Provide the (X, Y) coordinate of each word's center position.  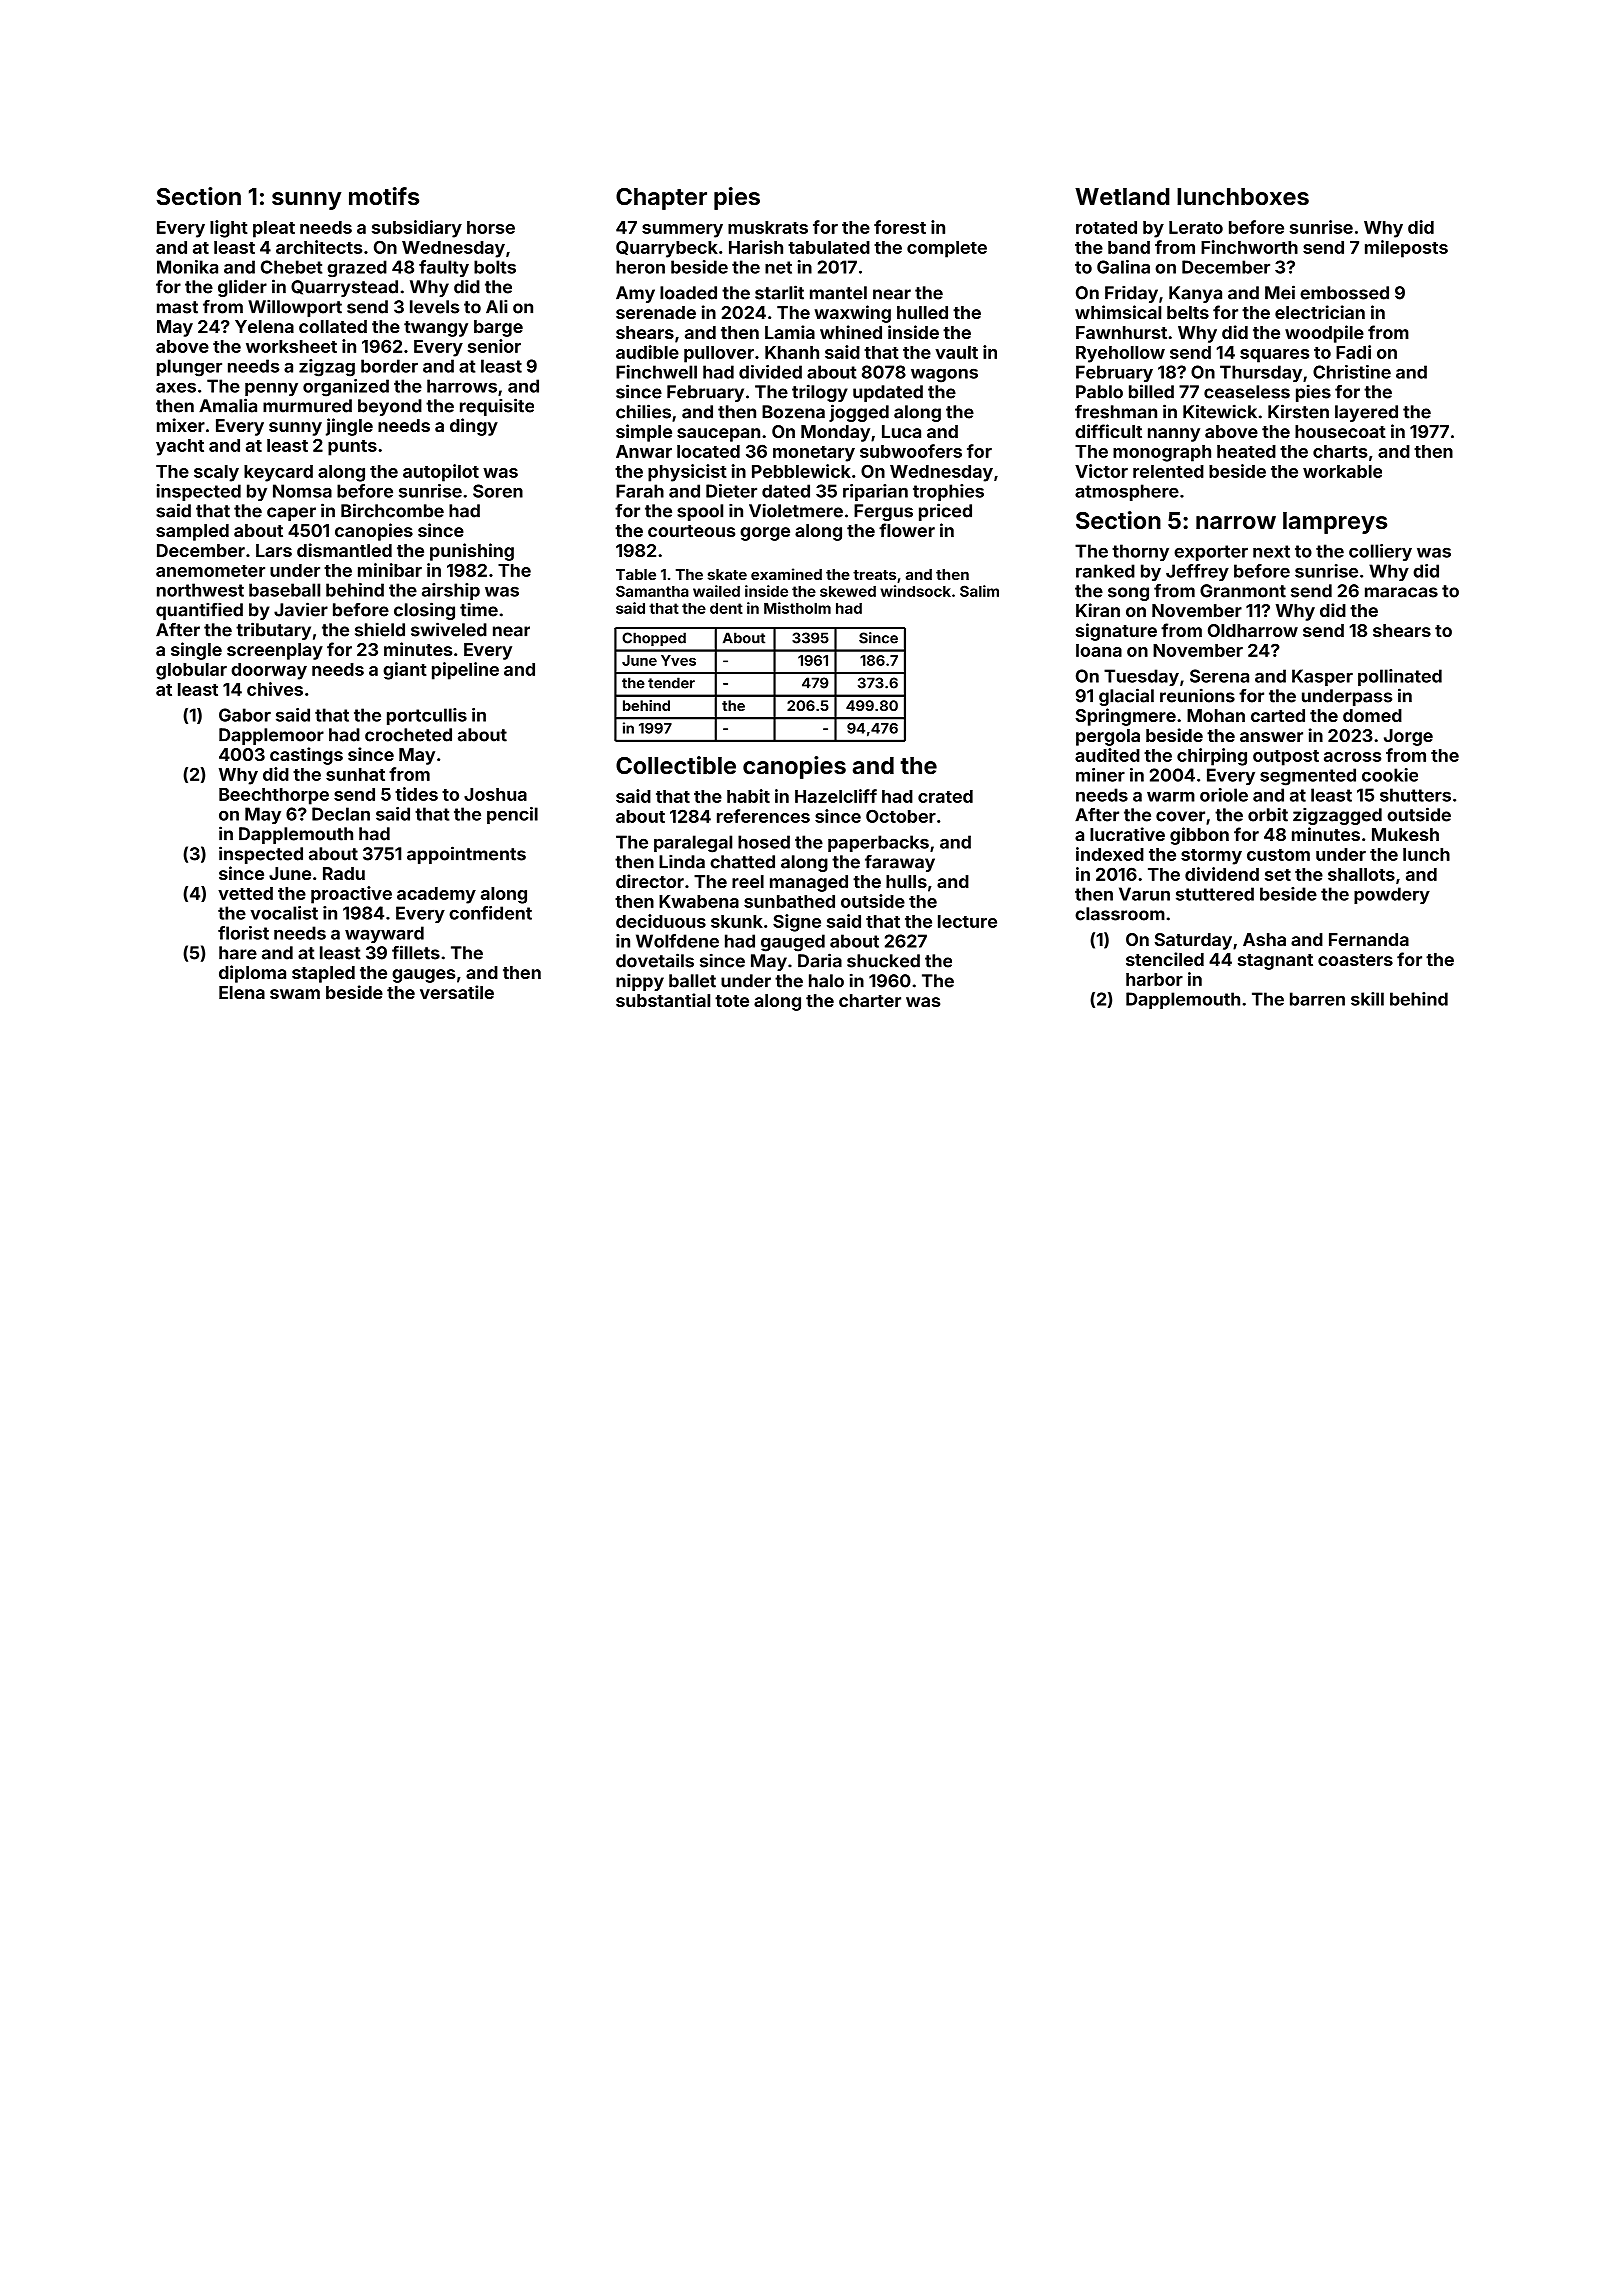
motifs (384, 196)
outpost (1286, 758)
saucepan (718, 435)
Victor (1101, 471)
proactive (351, 895)
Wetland (1122, 196)
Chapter (661, 199)
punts (352, 448)
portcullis (427, 716)
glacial (1126, 697)
